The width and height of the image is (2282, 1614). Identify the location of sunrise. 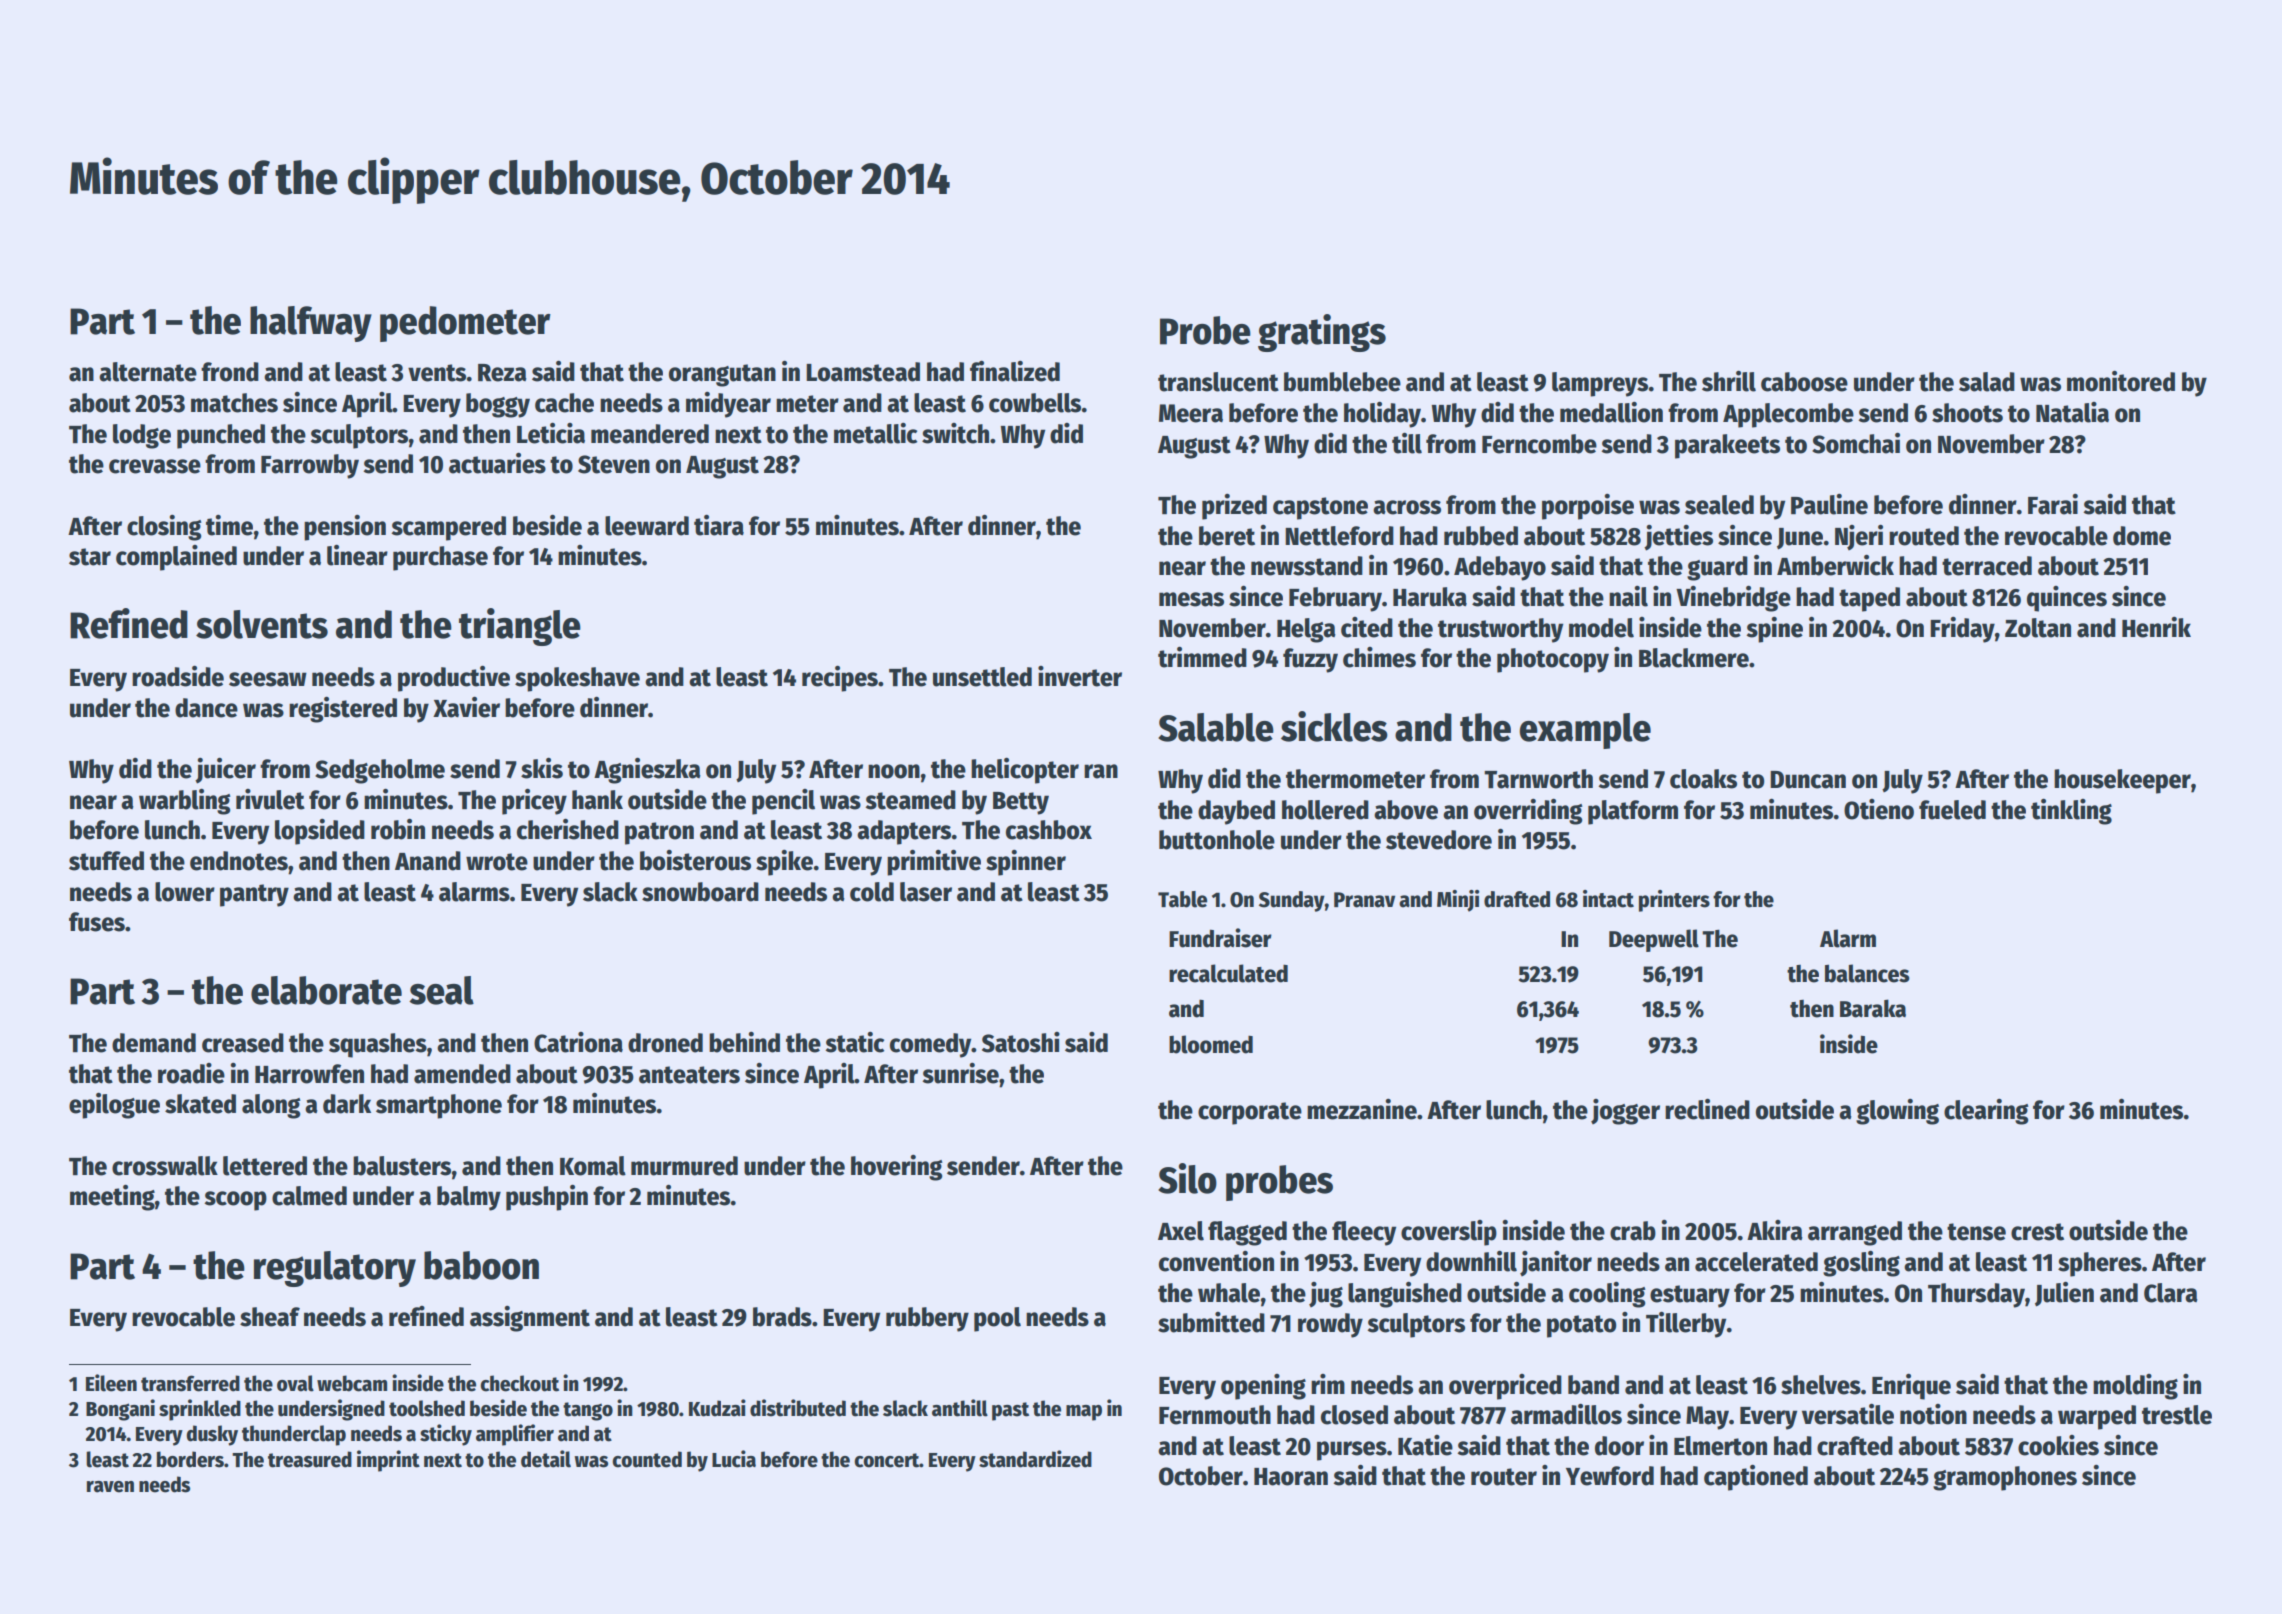
(960, 1073).
